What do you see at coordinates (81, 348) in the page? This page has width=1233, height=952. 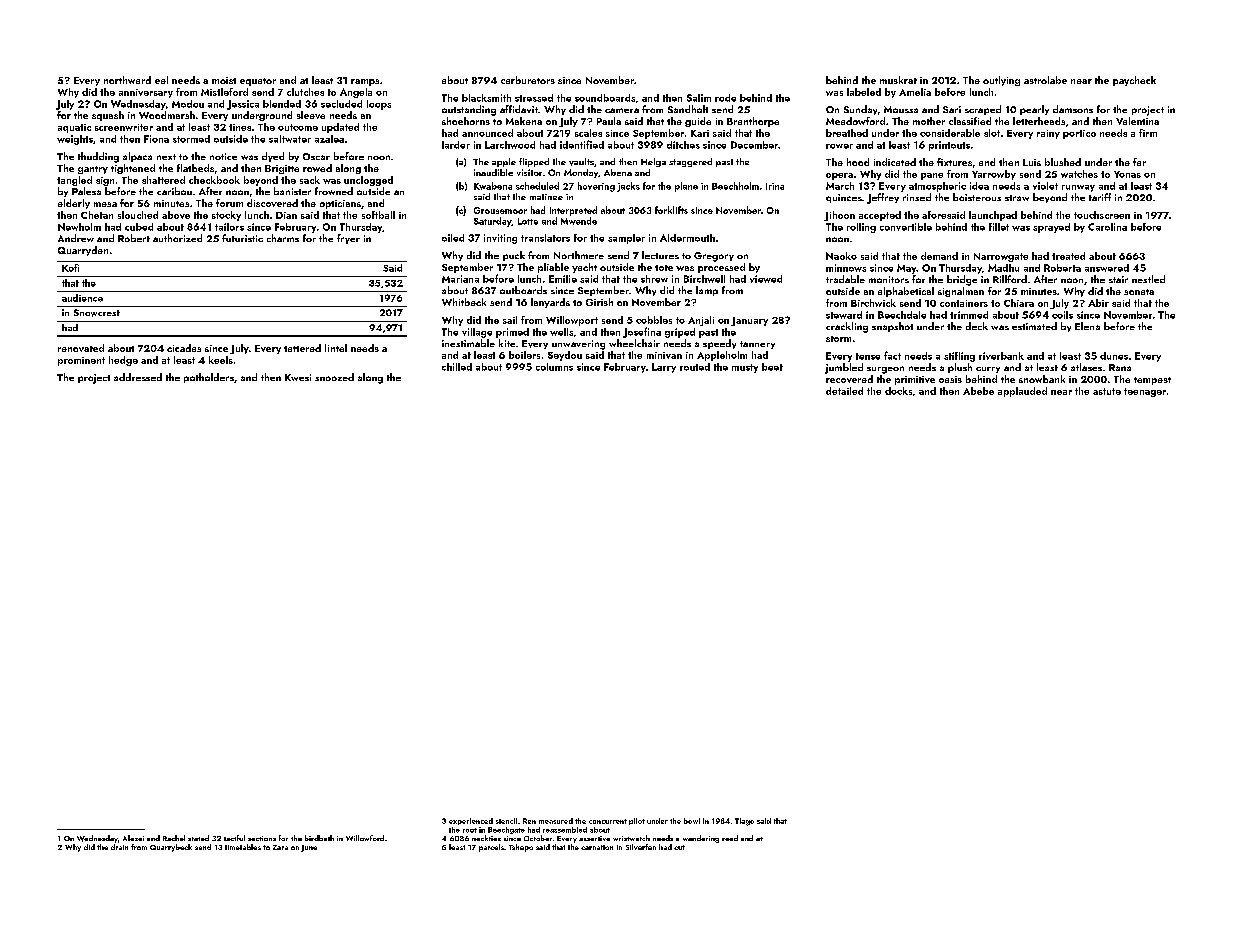 I see `renovated` at bounding box center [81, 348].
